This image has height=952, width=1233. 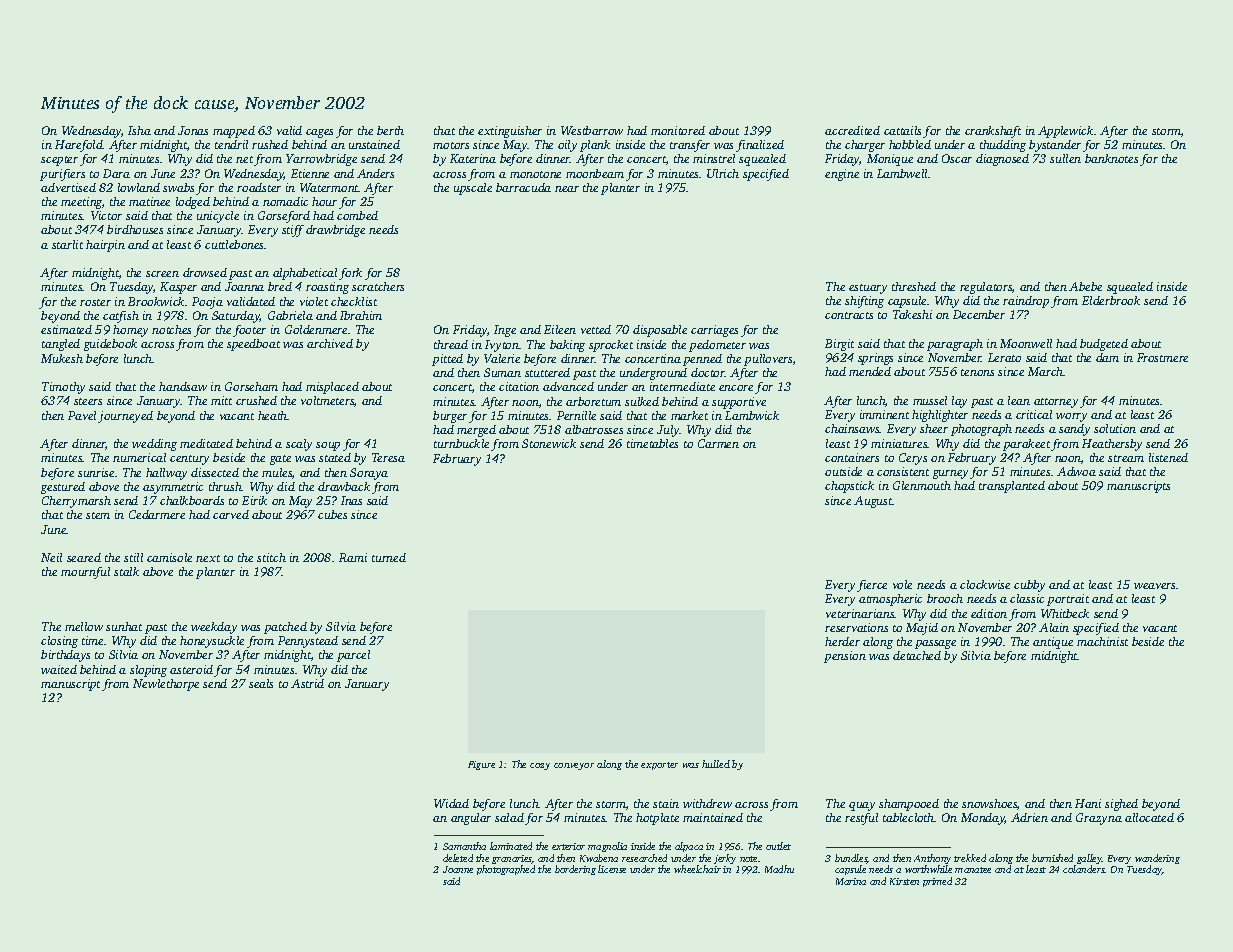 I want to click on Applewick, so click(x=1065, y=132).
